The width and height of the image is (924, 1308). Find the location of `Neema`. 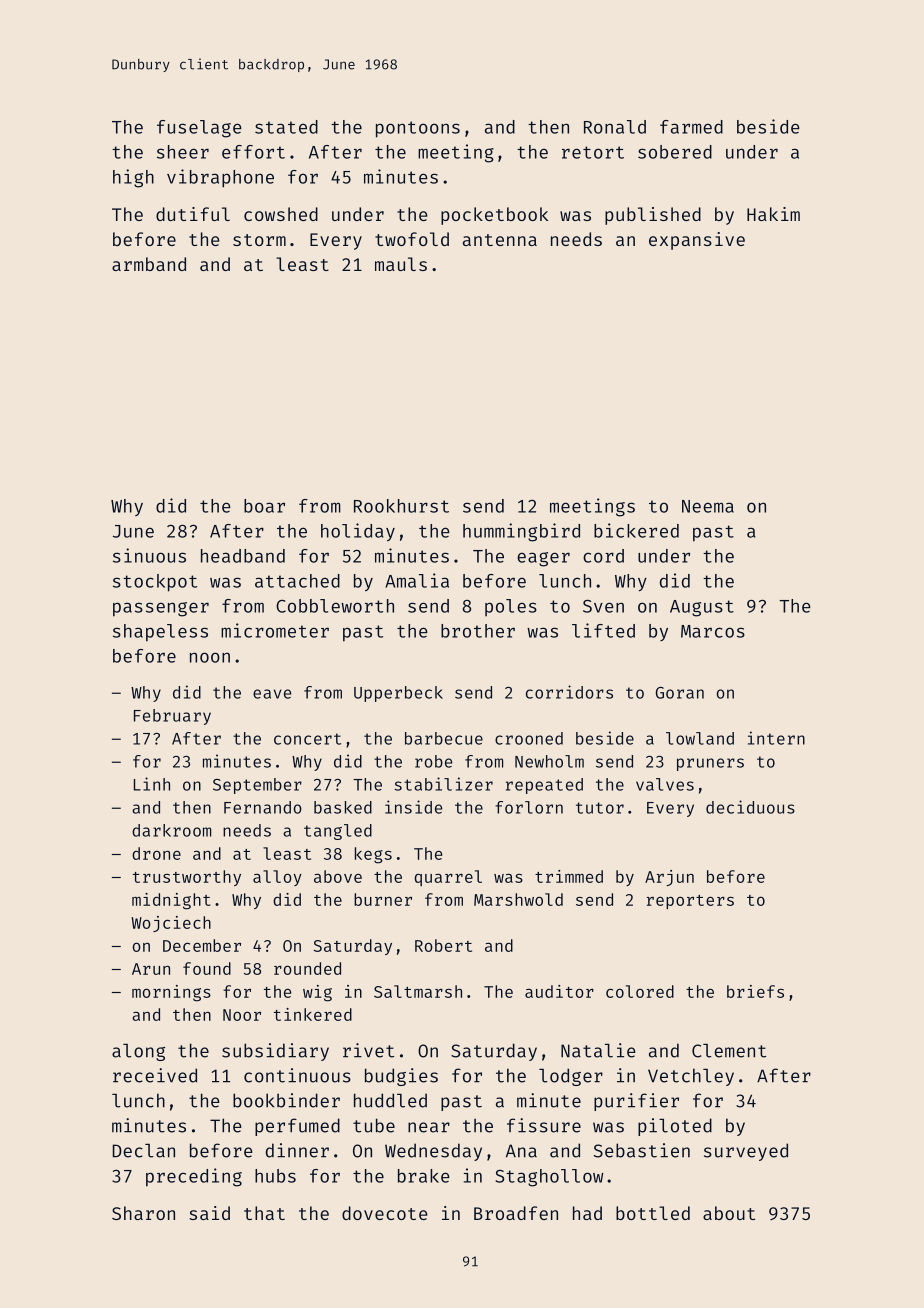

Neema is located at coordinates (708, 506).
